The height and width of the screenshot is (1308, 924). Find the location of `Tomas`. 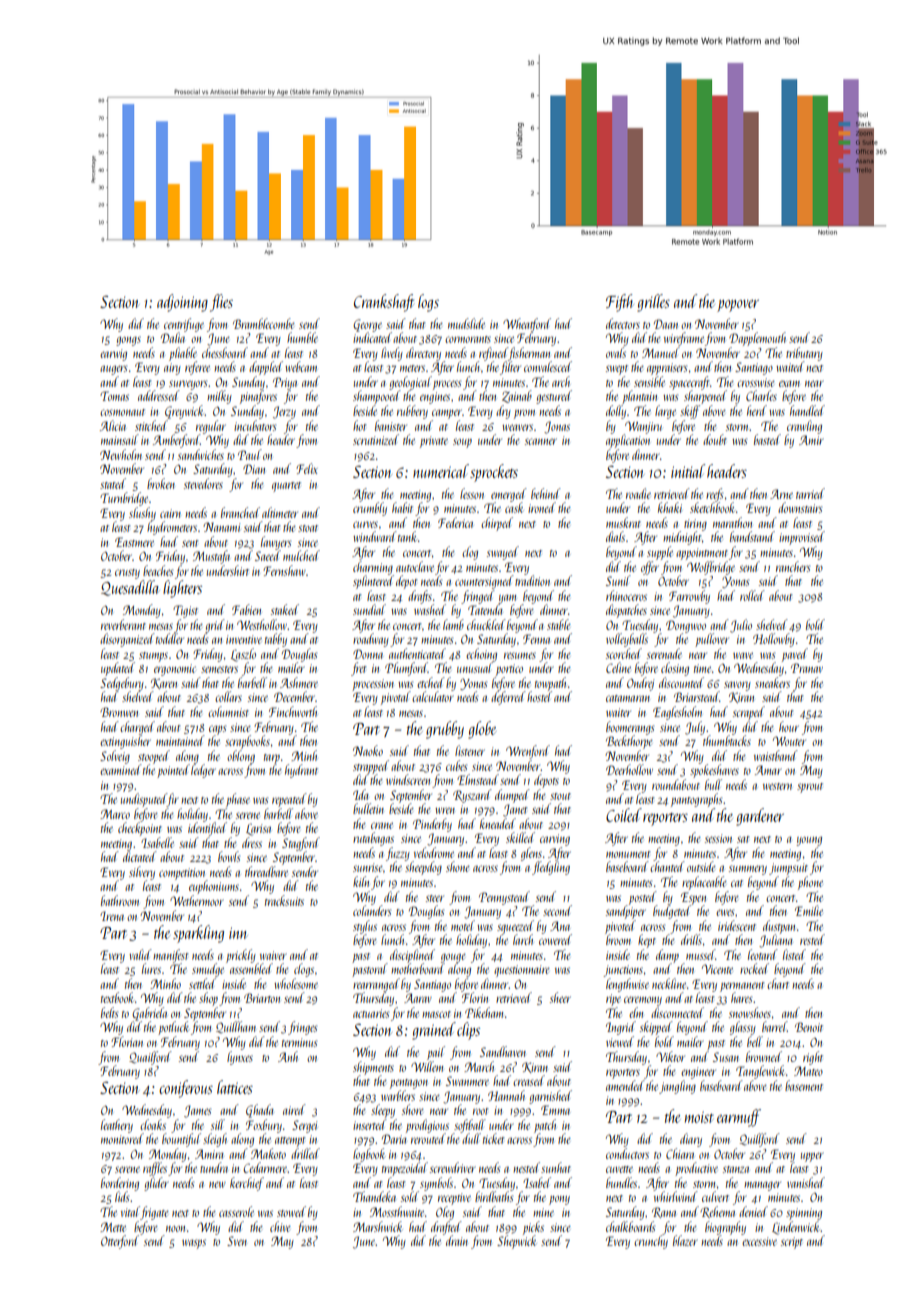

Tomas is located at coordinates (114, 396).
